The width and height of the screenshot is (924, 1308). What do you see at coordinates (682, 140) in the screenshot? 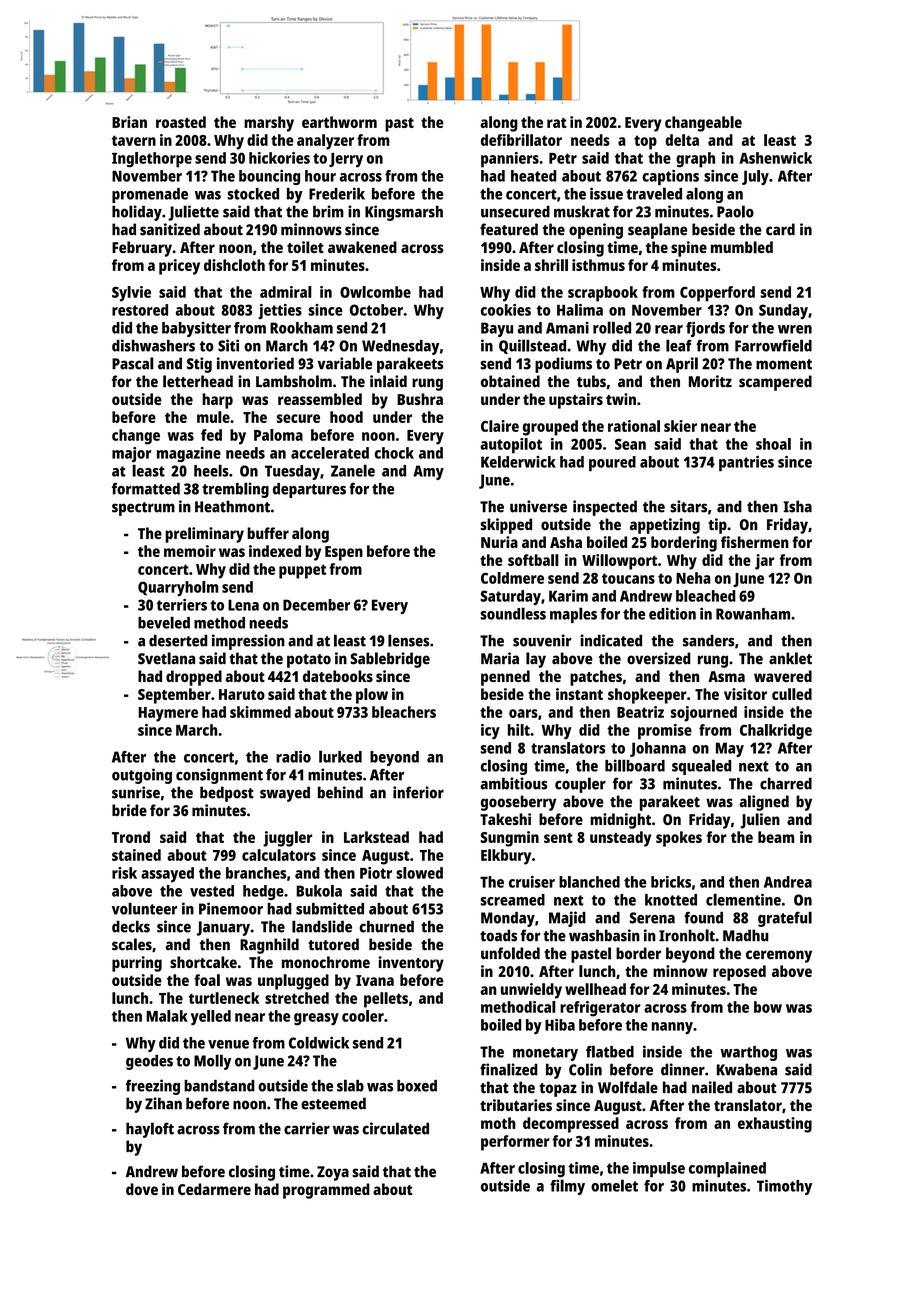
I see `delta` at bounding box center [682, 140].
